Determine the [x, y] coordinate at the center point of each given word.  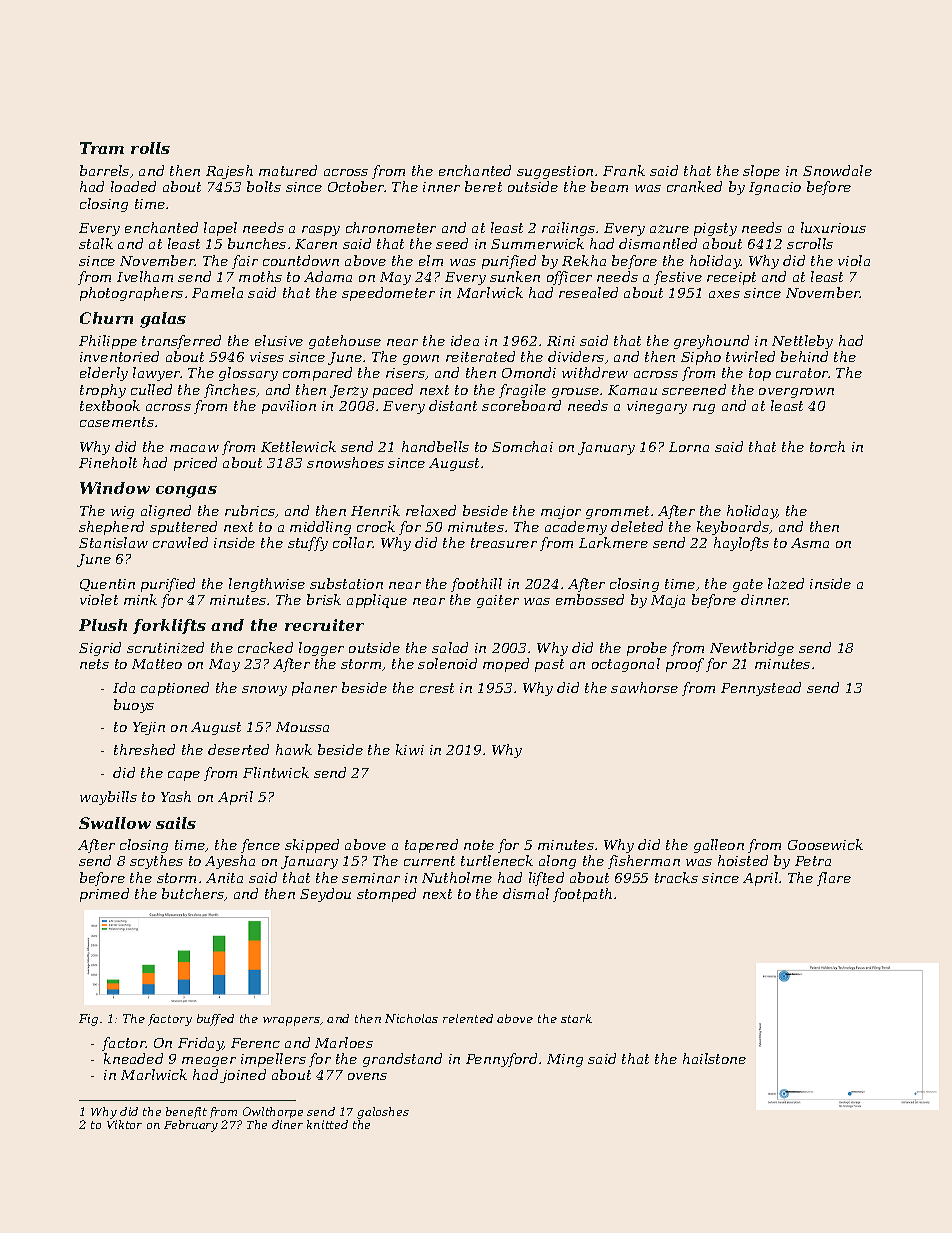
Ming [565, 1060]
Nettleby [802, 342]
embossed [590, 599]
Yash [176, 796]
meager [209, 1062]
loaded [133, 186]
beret [483, 186]
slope [761, 172]
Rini [561, 341]
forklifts [169, 626]
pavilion [289, 407]
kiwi [410, 749]
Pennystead [761, 689]
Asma [810, 543]
